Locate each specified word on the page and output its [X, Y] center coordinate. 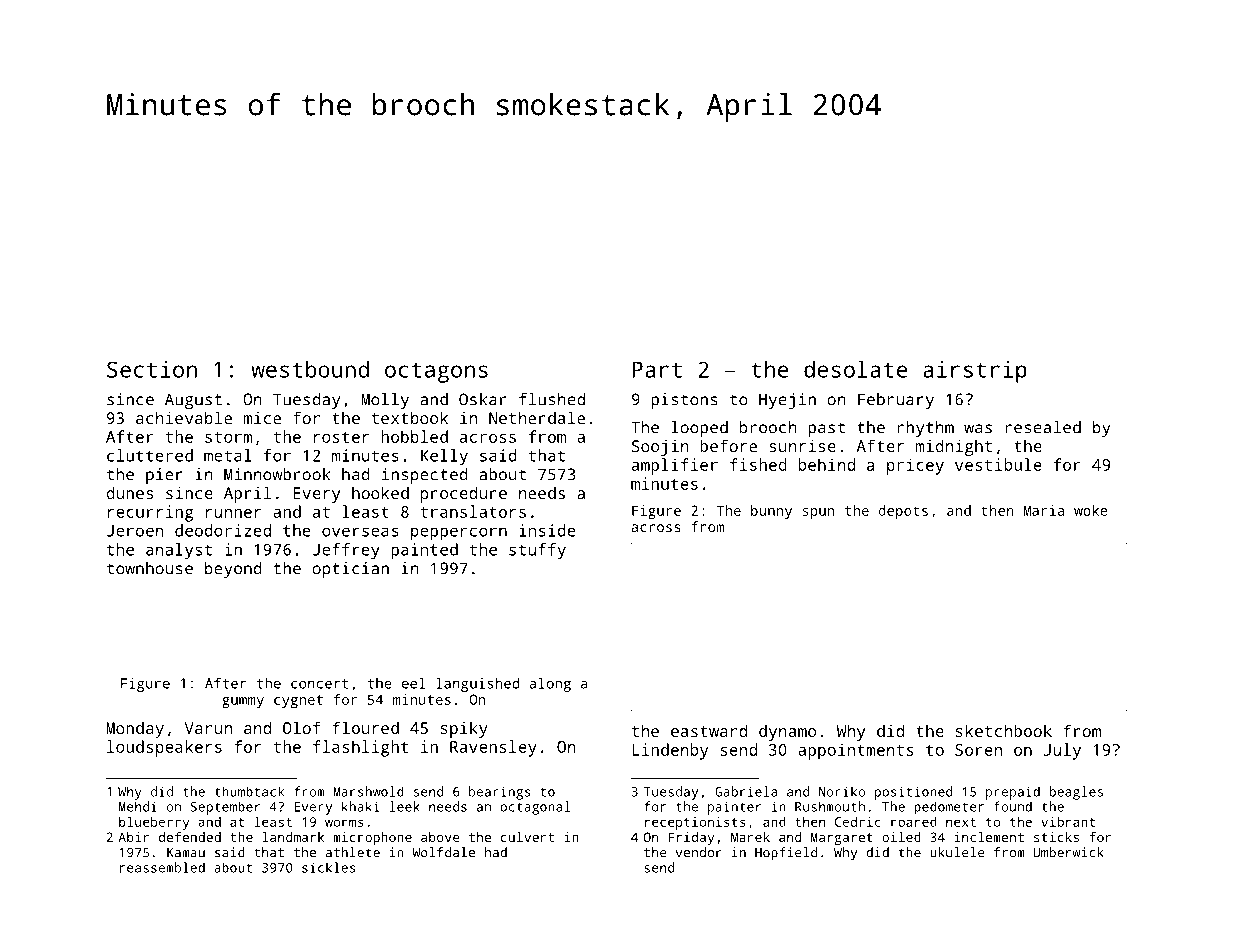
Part [657, 369]
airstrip [975, 372]
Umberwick [1068, 852]
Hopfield [786, 854]
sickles [329, 867]
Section [152, 369]
